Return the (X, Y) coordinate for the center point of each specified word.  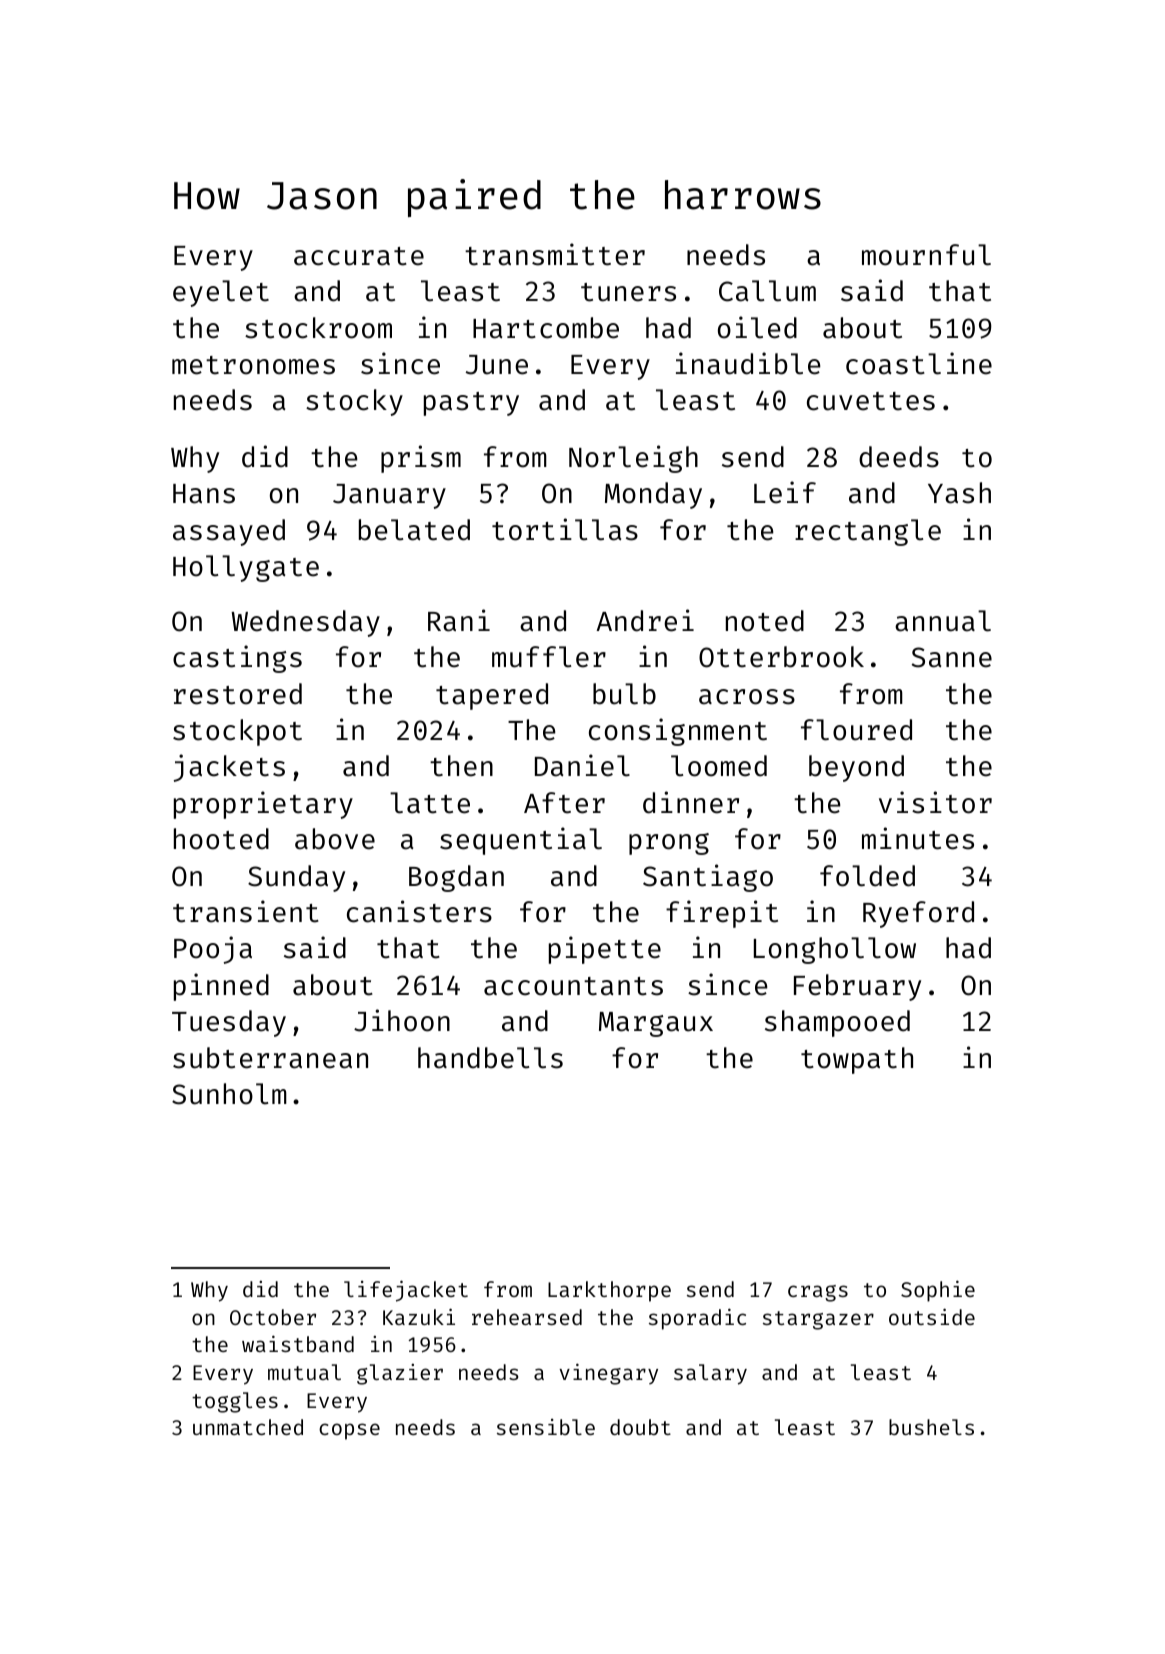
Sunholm (229, 1094)
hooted (221, 839)
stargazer (818, 1320)
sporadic (697, 1319)
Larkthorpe (609, 1291)
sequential (521, 841)
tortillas (565, 529)
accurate (359, 256)
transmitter (555, 254)
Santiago (708, 878)
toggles (235, 1402)
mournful (926, 255)
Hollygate (246, 568)
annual (943, 621)
